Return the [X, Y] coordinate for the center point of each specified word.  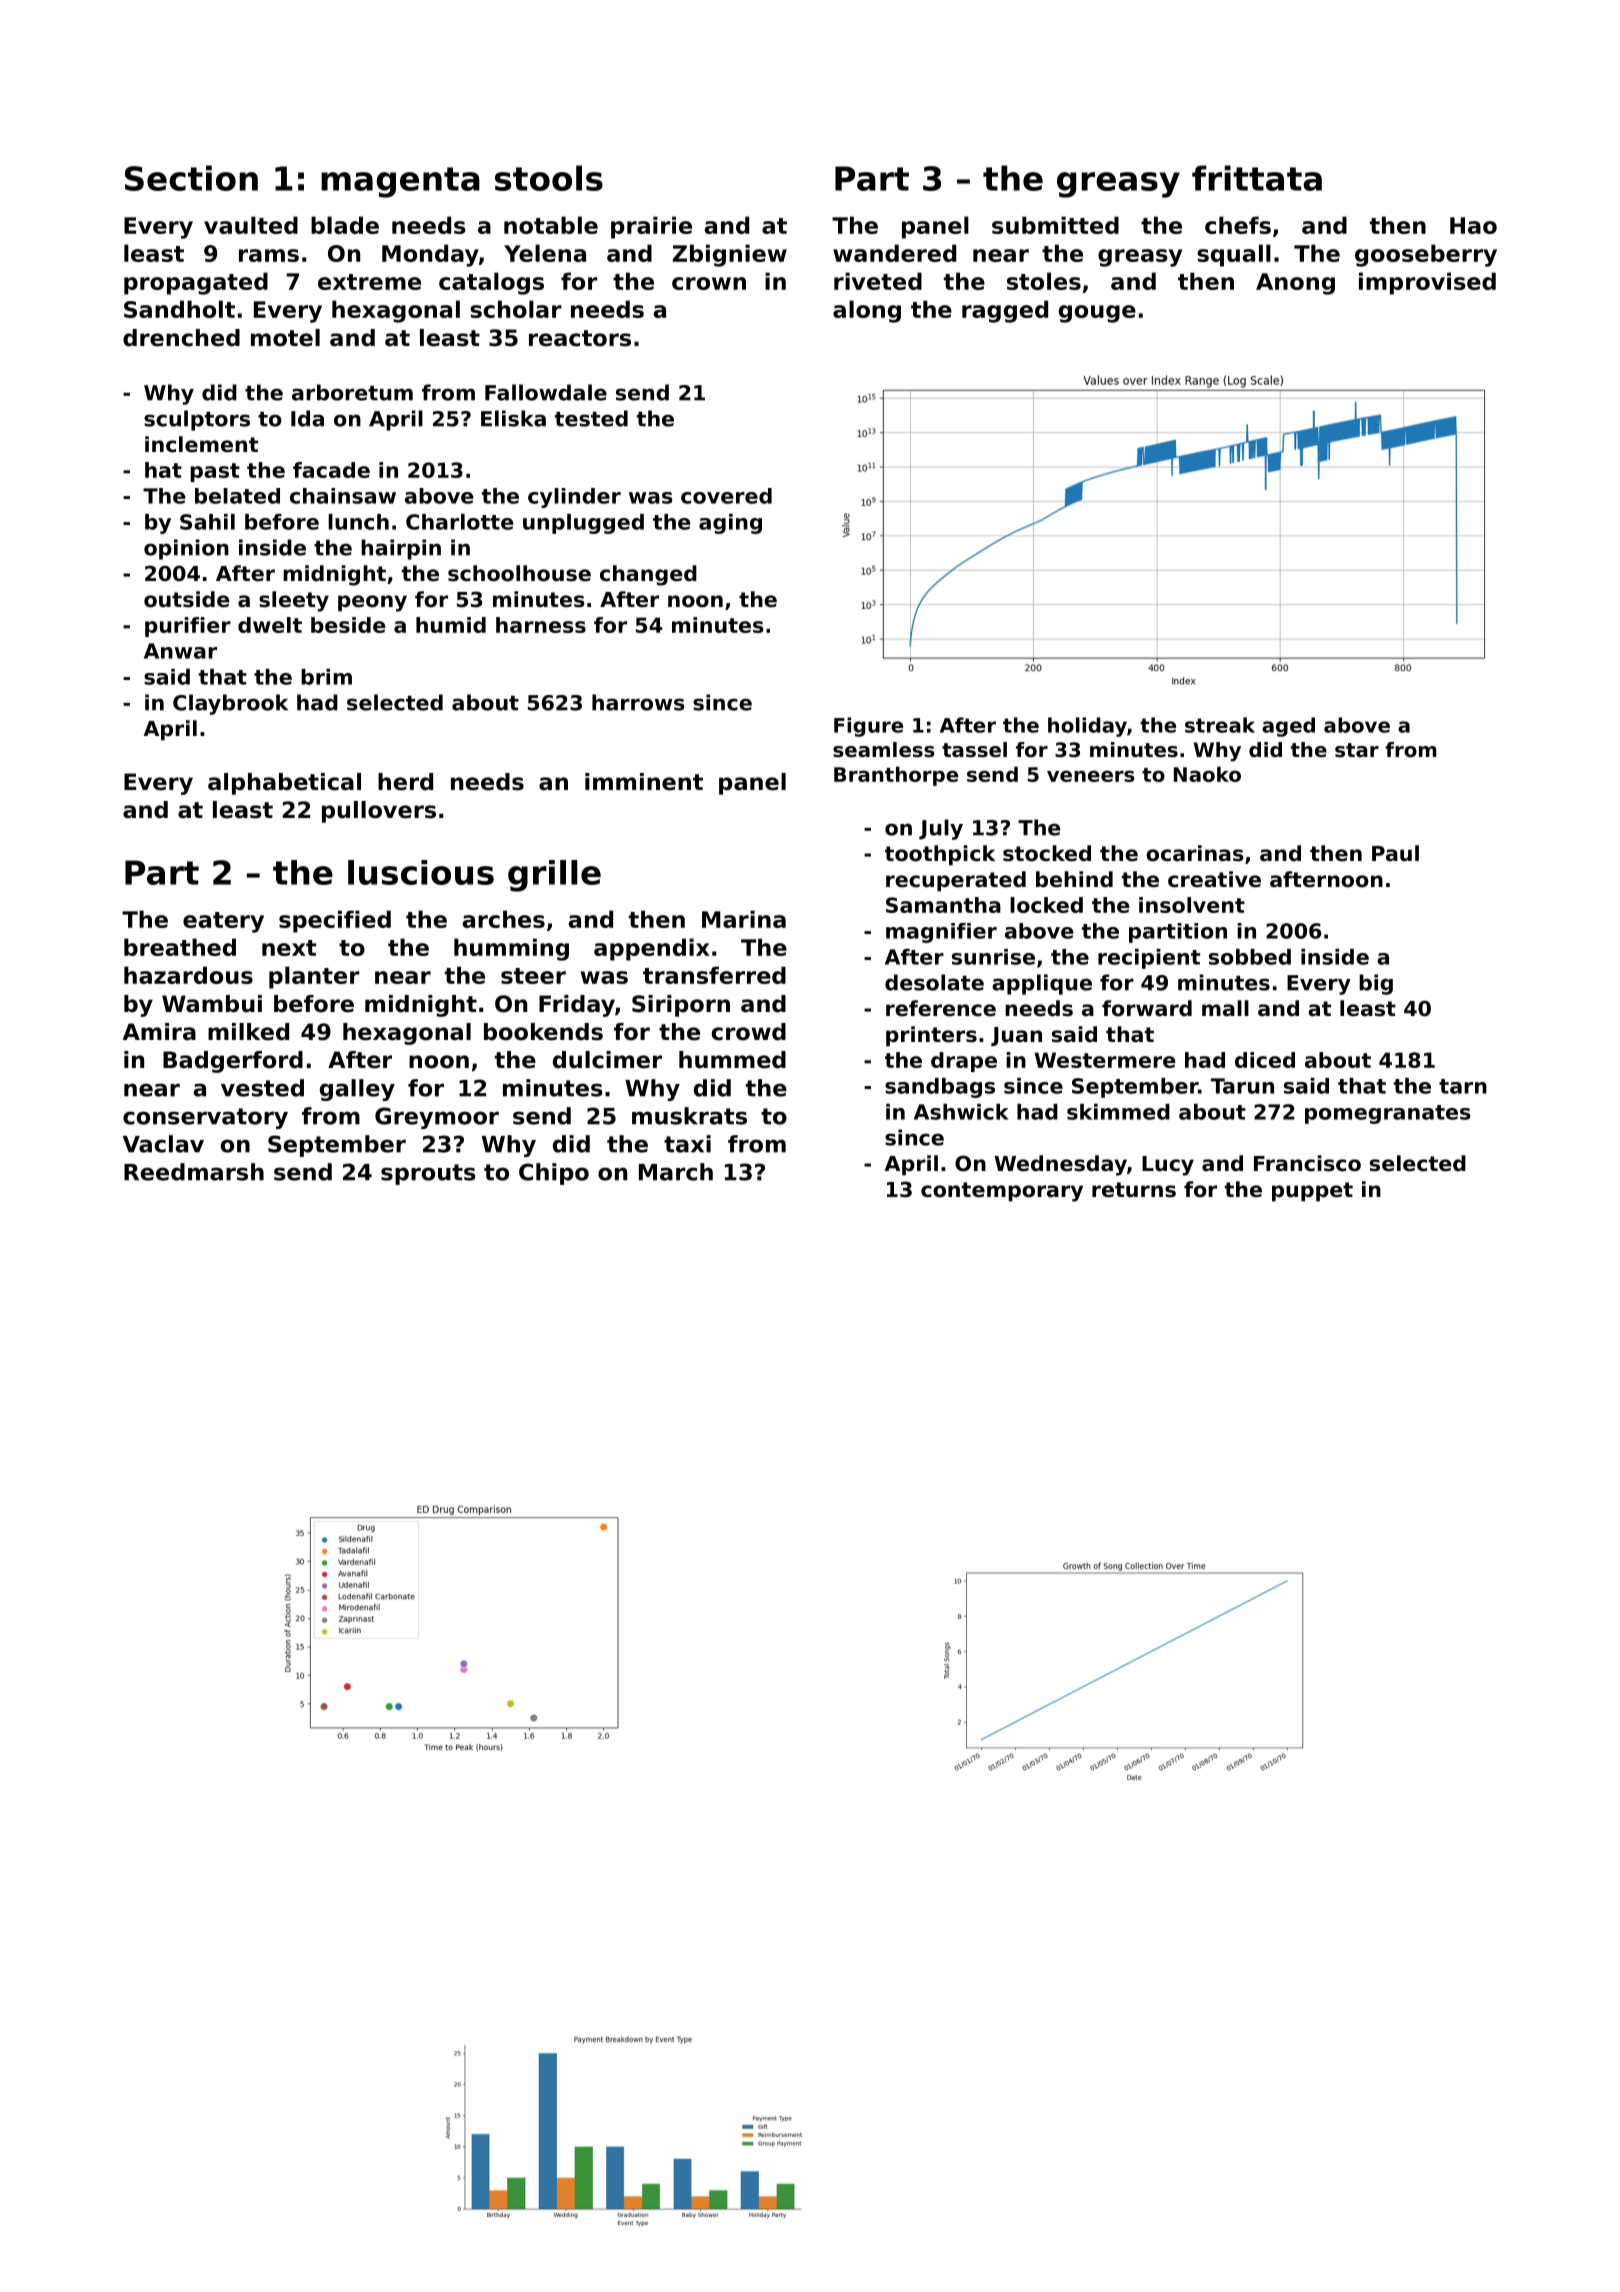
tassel [974, 750]
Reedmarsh [194, 1172]
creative [1214, 879]
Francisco [1307, 1163]
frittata [1257, 178]
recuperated [956, 881]
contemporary [1002, 1192]
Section [191, 178]
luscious [421, 872]
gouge [1097, 314]
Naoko [1207, 774]
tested [591, 418]
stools [549, 178]
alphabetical [284, 784]
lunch [358, 522]
